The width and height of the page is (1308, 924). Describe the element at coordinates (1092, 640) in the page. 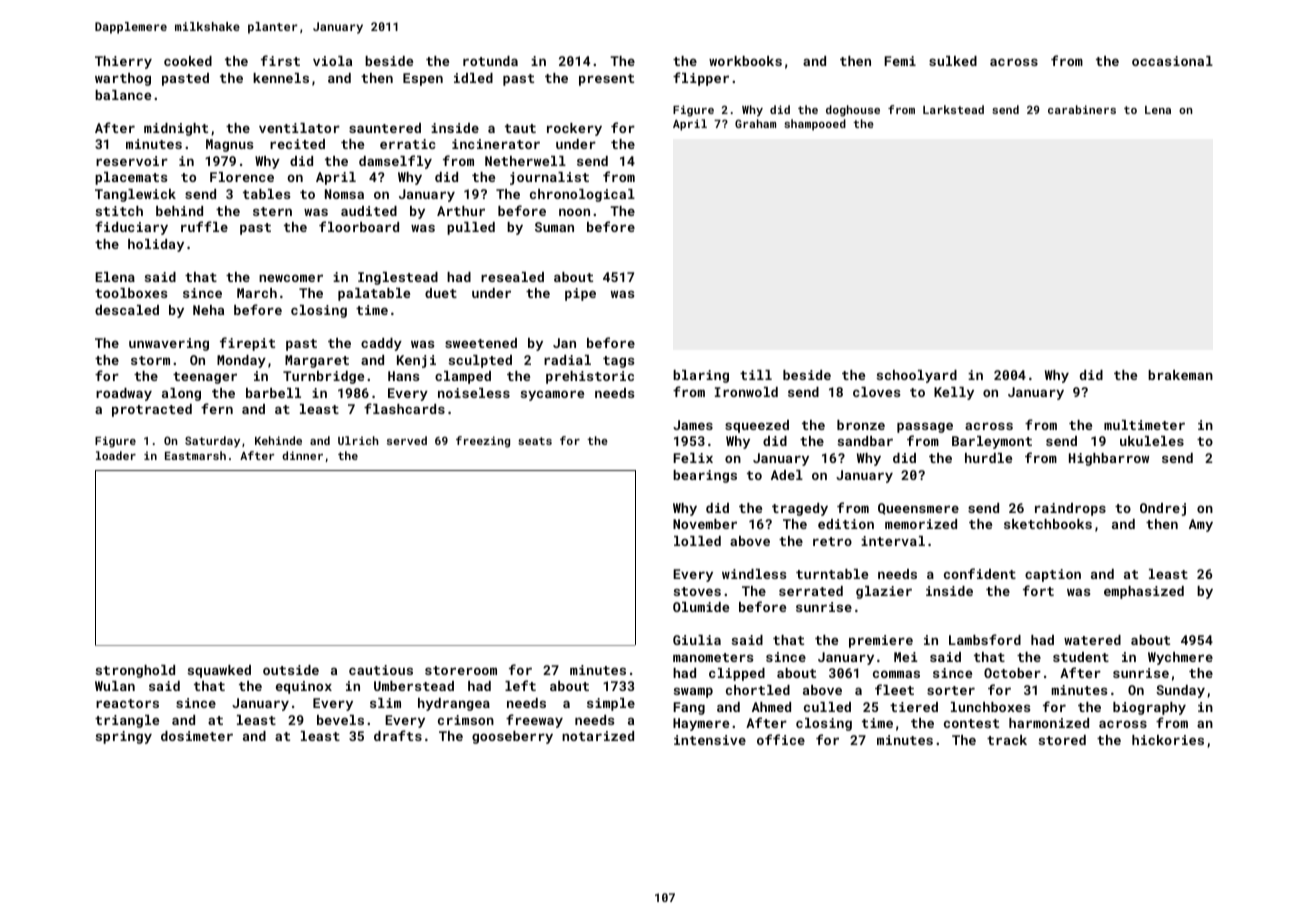

I see `watered` at that location.
